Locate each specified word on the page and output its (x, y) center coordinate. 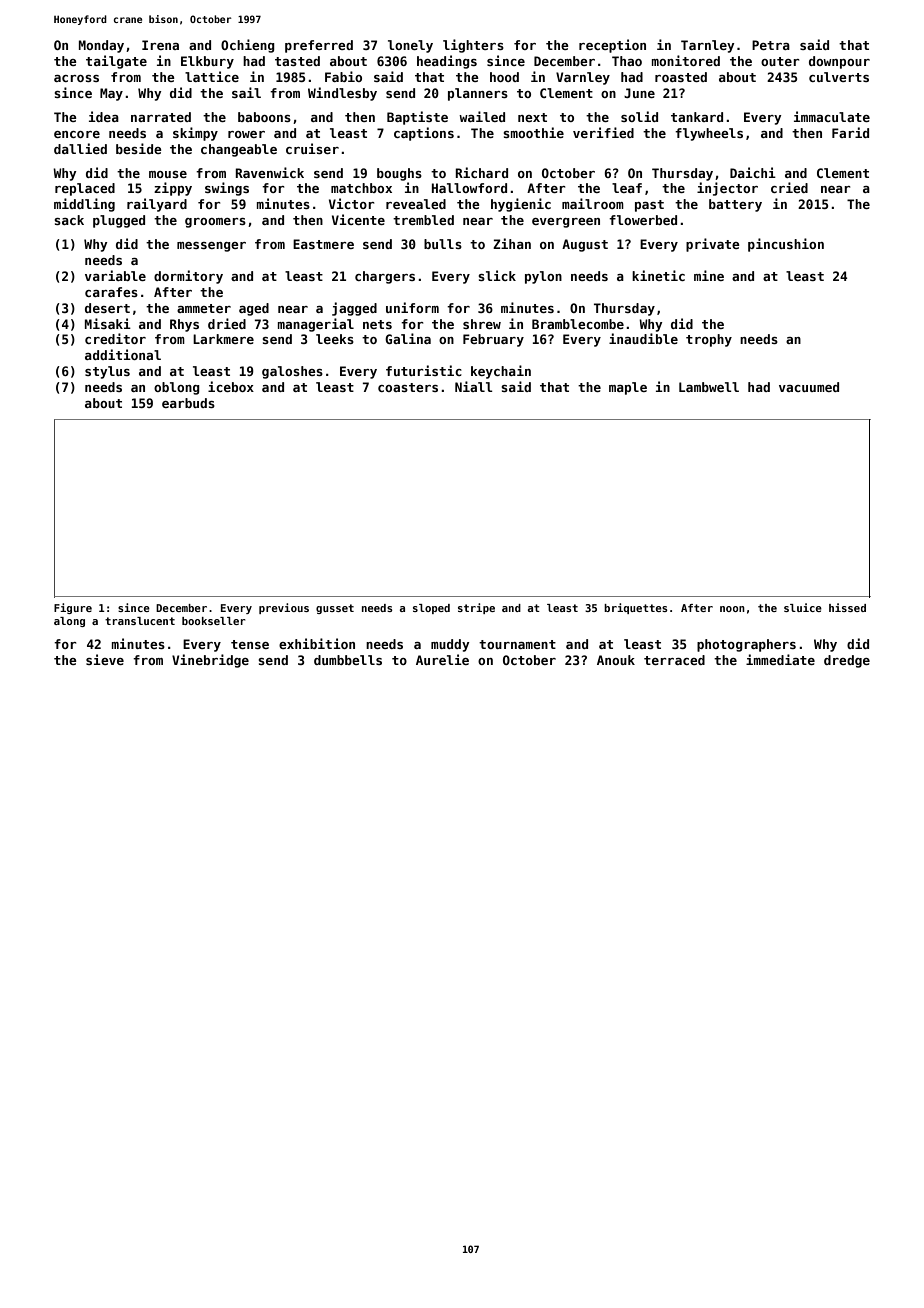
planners (478, 94)
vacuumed (809, 387)
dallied (80, 148)
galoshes (292, 372)
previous (284, 608)
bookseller (214, 621)
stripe (476, 608)
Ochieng (248, 46)
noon (732, 609)
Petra (771, 45)
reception (612, 46)
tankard (697, 117)
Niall (474, 386)
